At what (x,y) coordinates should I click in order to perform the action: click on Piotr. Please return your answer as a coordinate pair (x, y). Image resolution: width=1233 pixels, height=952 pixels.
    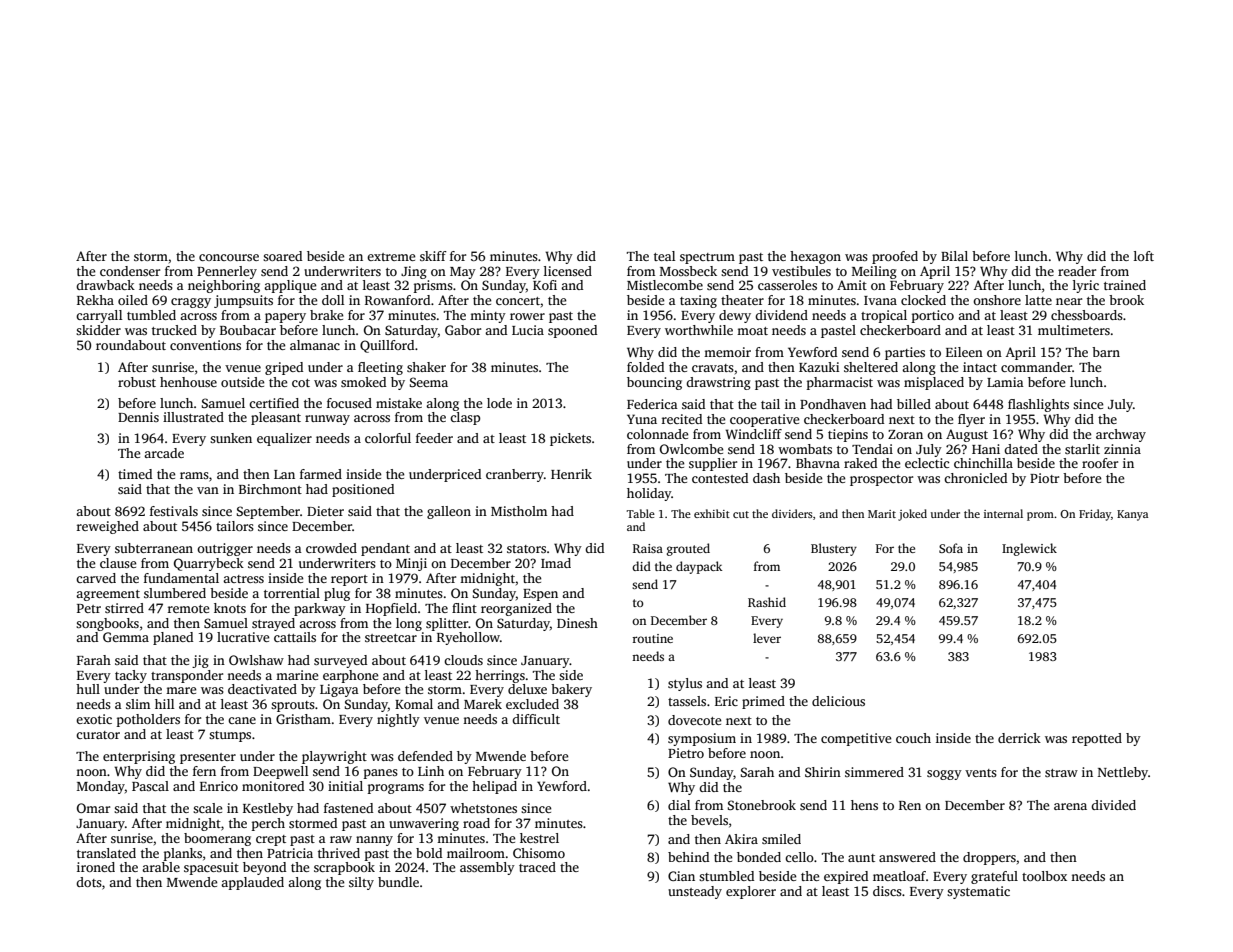
    Looking at the image, I should click on (1044, 478).
